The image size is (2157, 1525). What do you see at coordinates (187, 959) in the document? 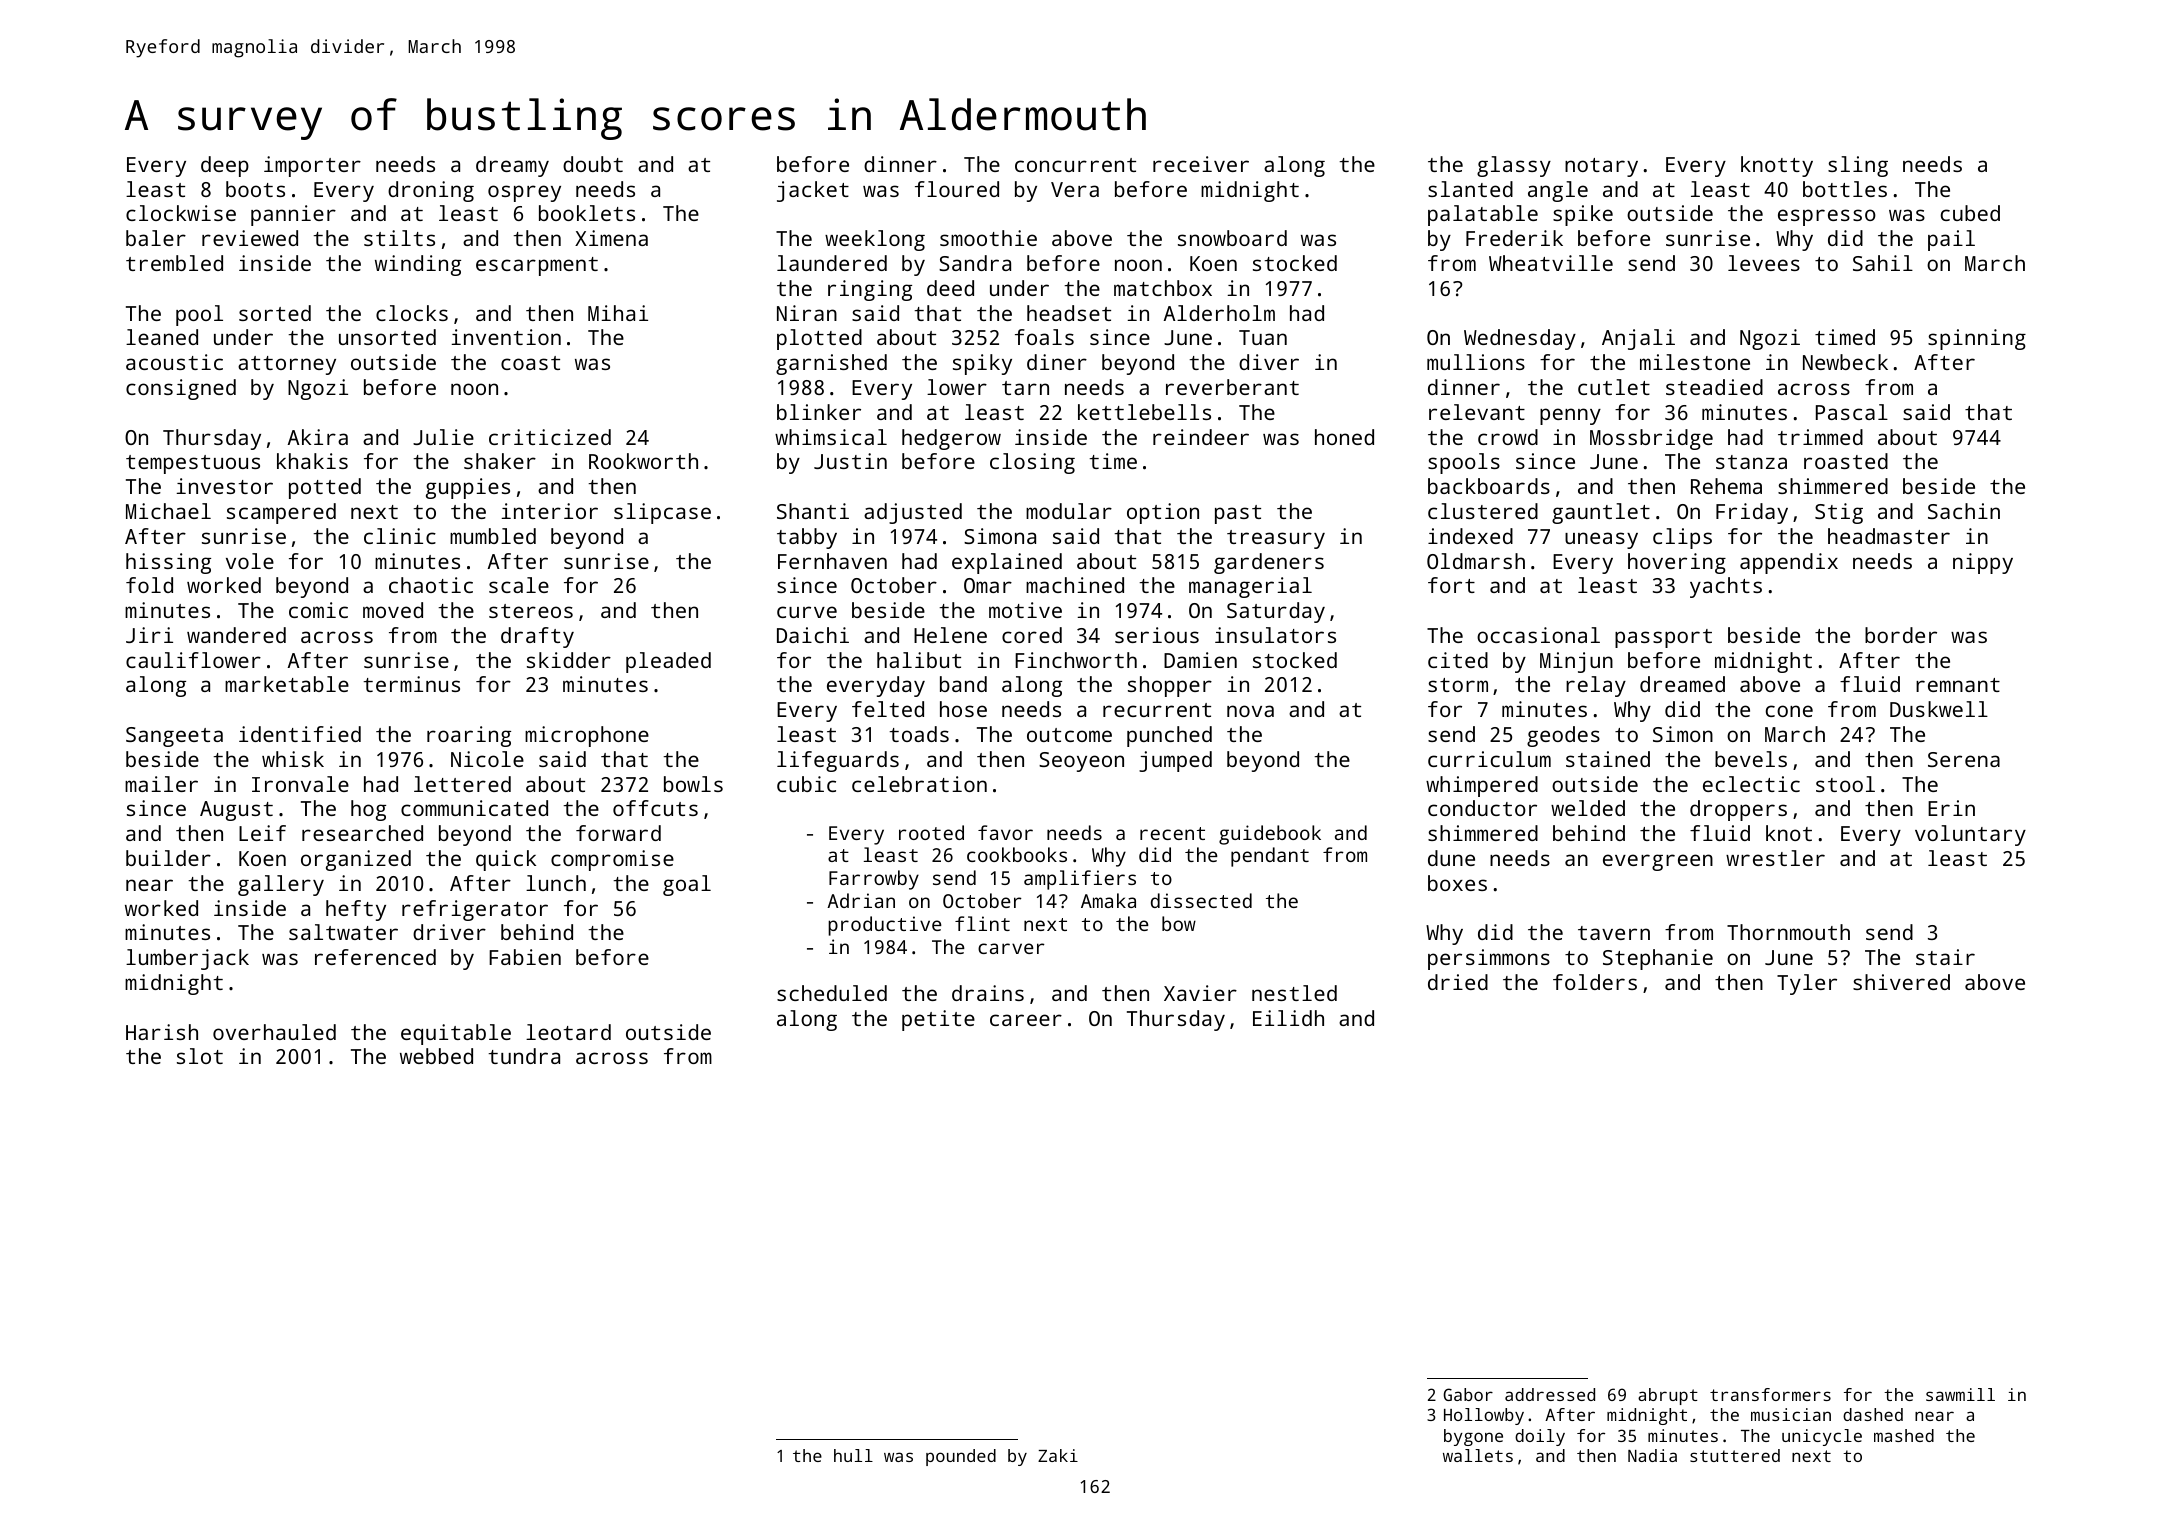
I see `lumberjack` at bounding box center [187, 959].
